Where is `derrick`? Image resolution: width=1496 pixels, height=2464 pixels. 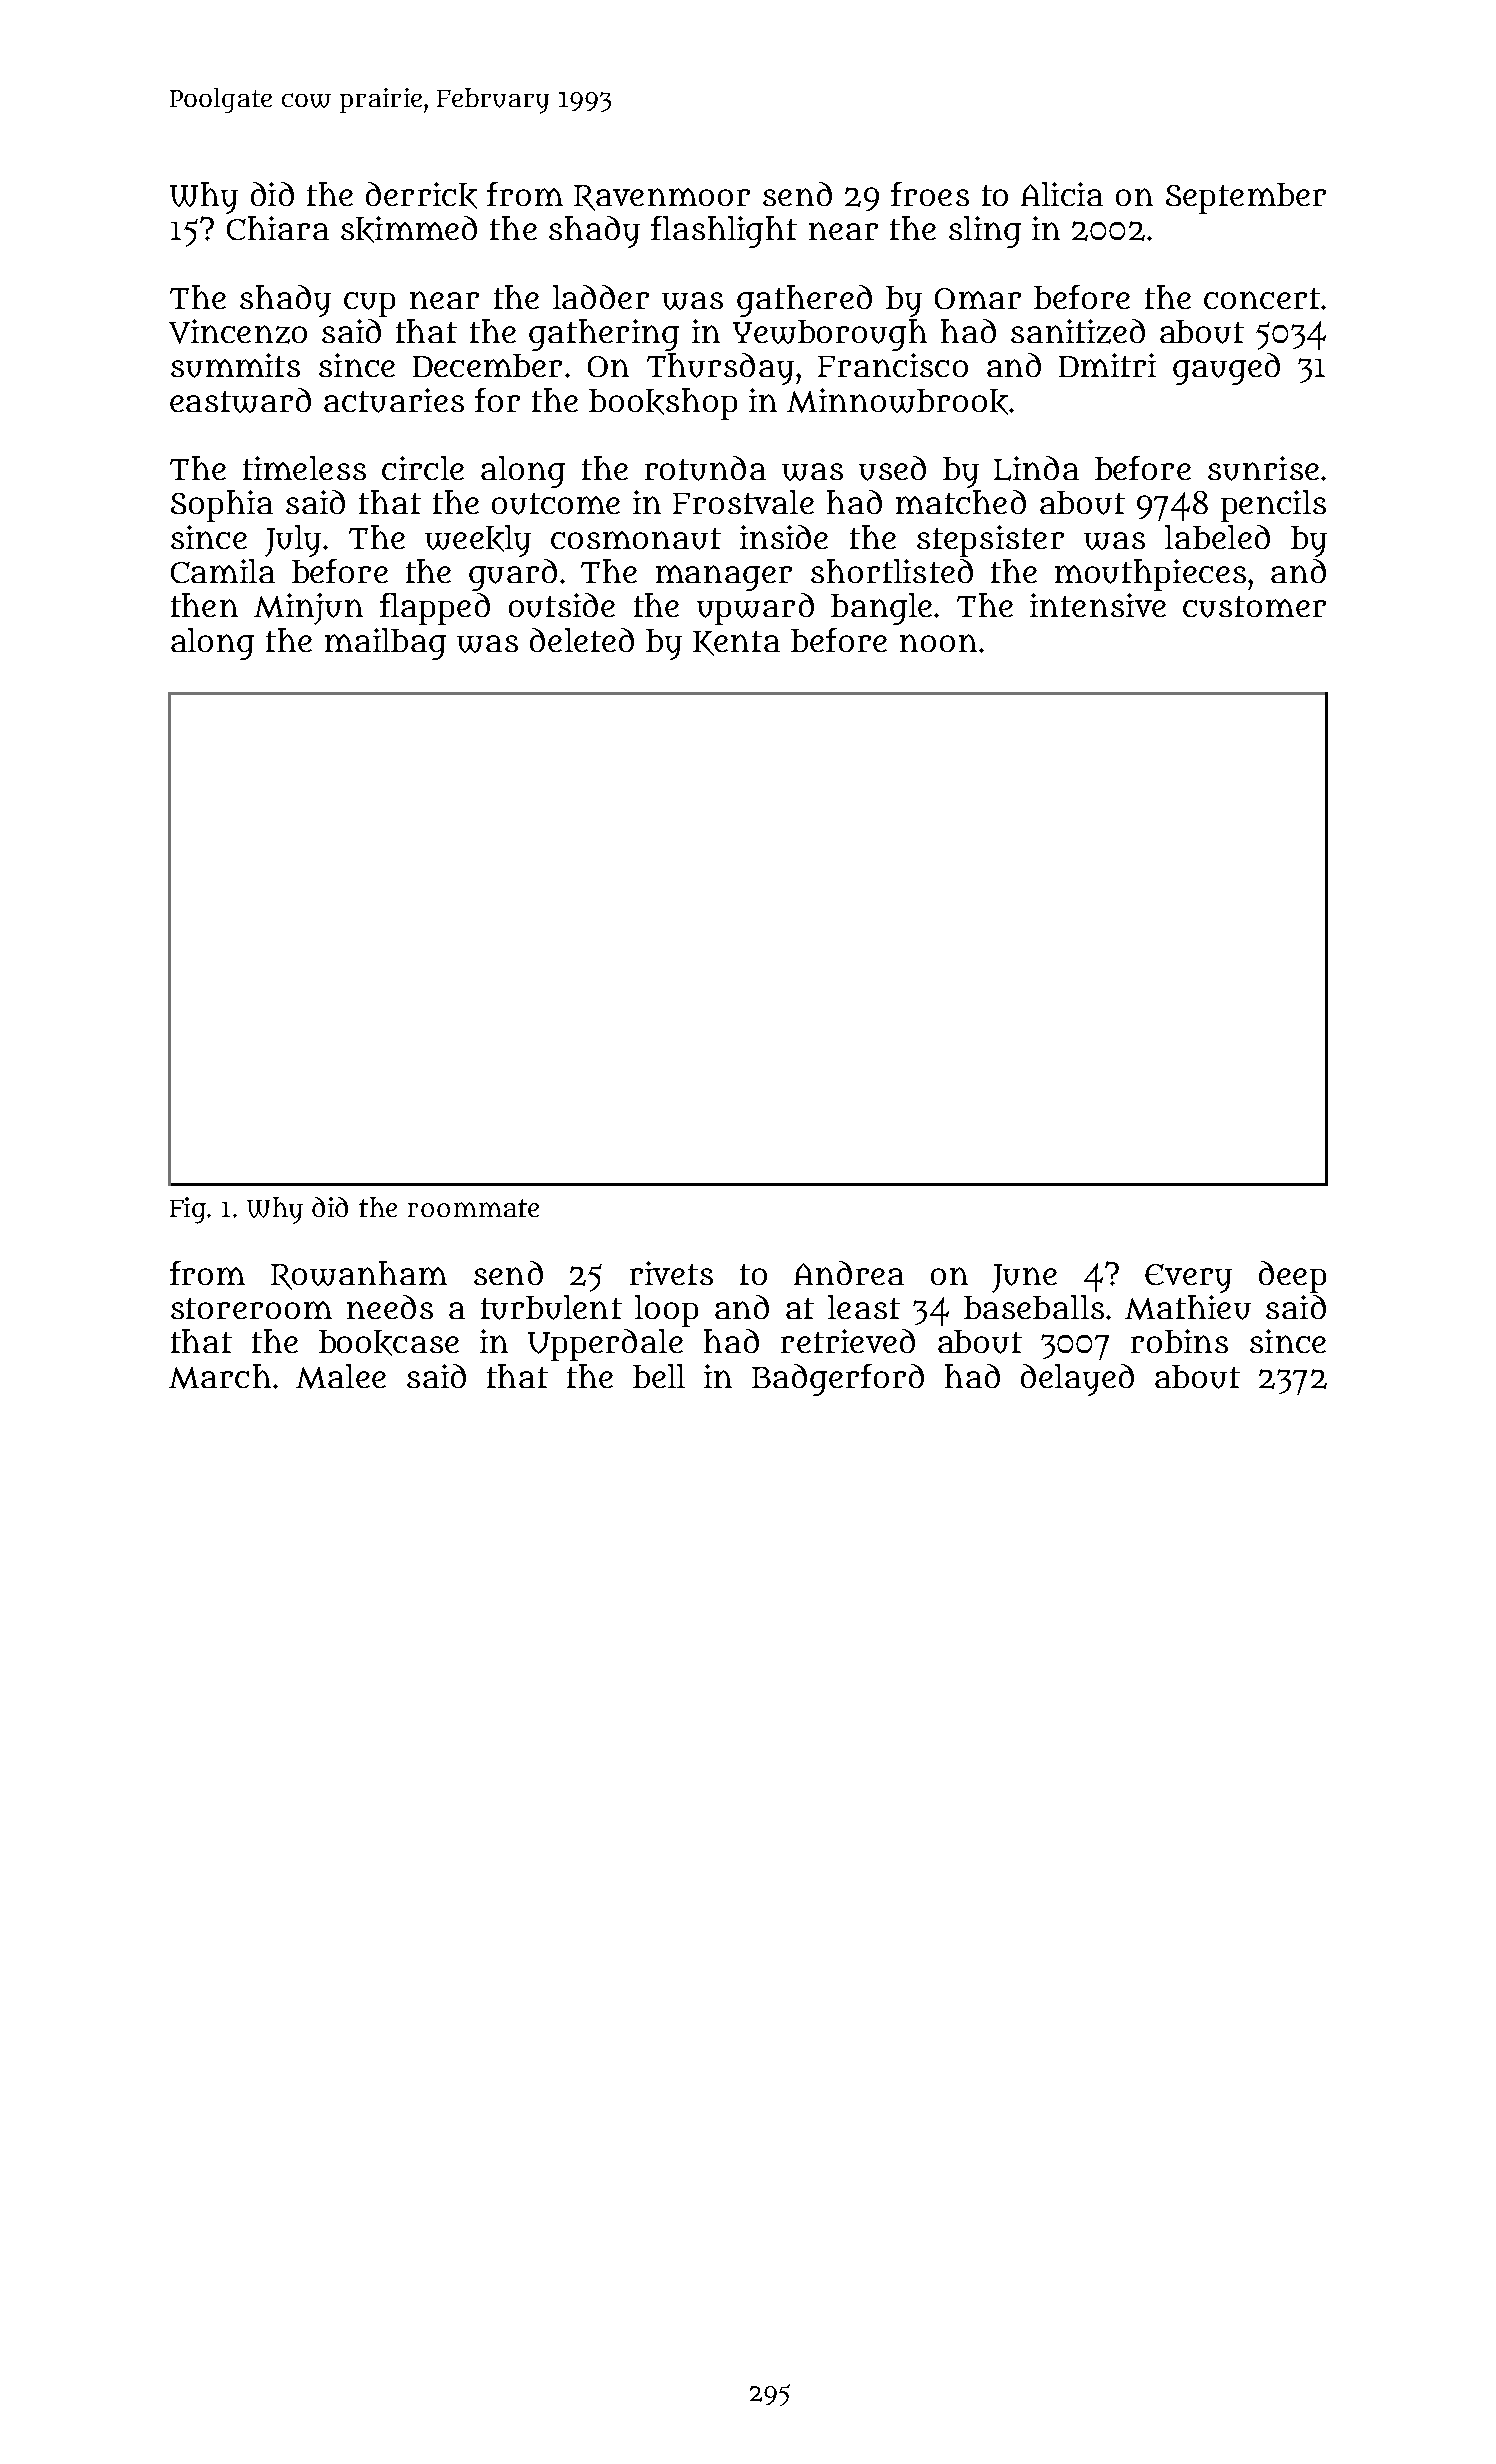 derrick is located at coordinates (421, 195).
